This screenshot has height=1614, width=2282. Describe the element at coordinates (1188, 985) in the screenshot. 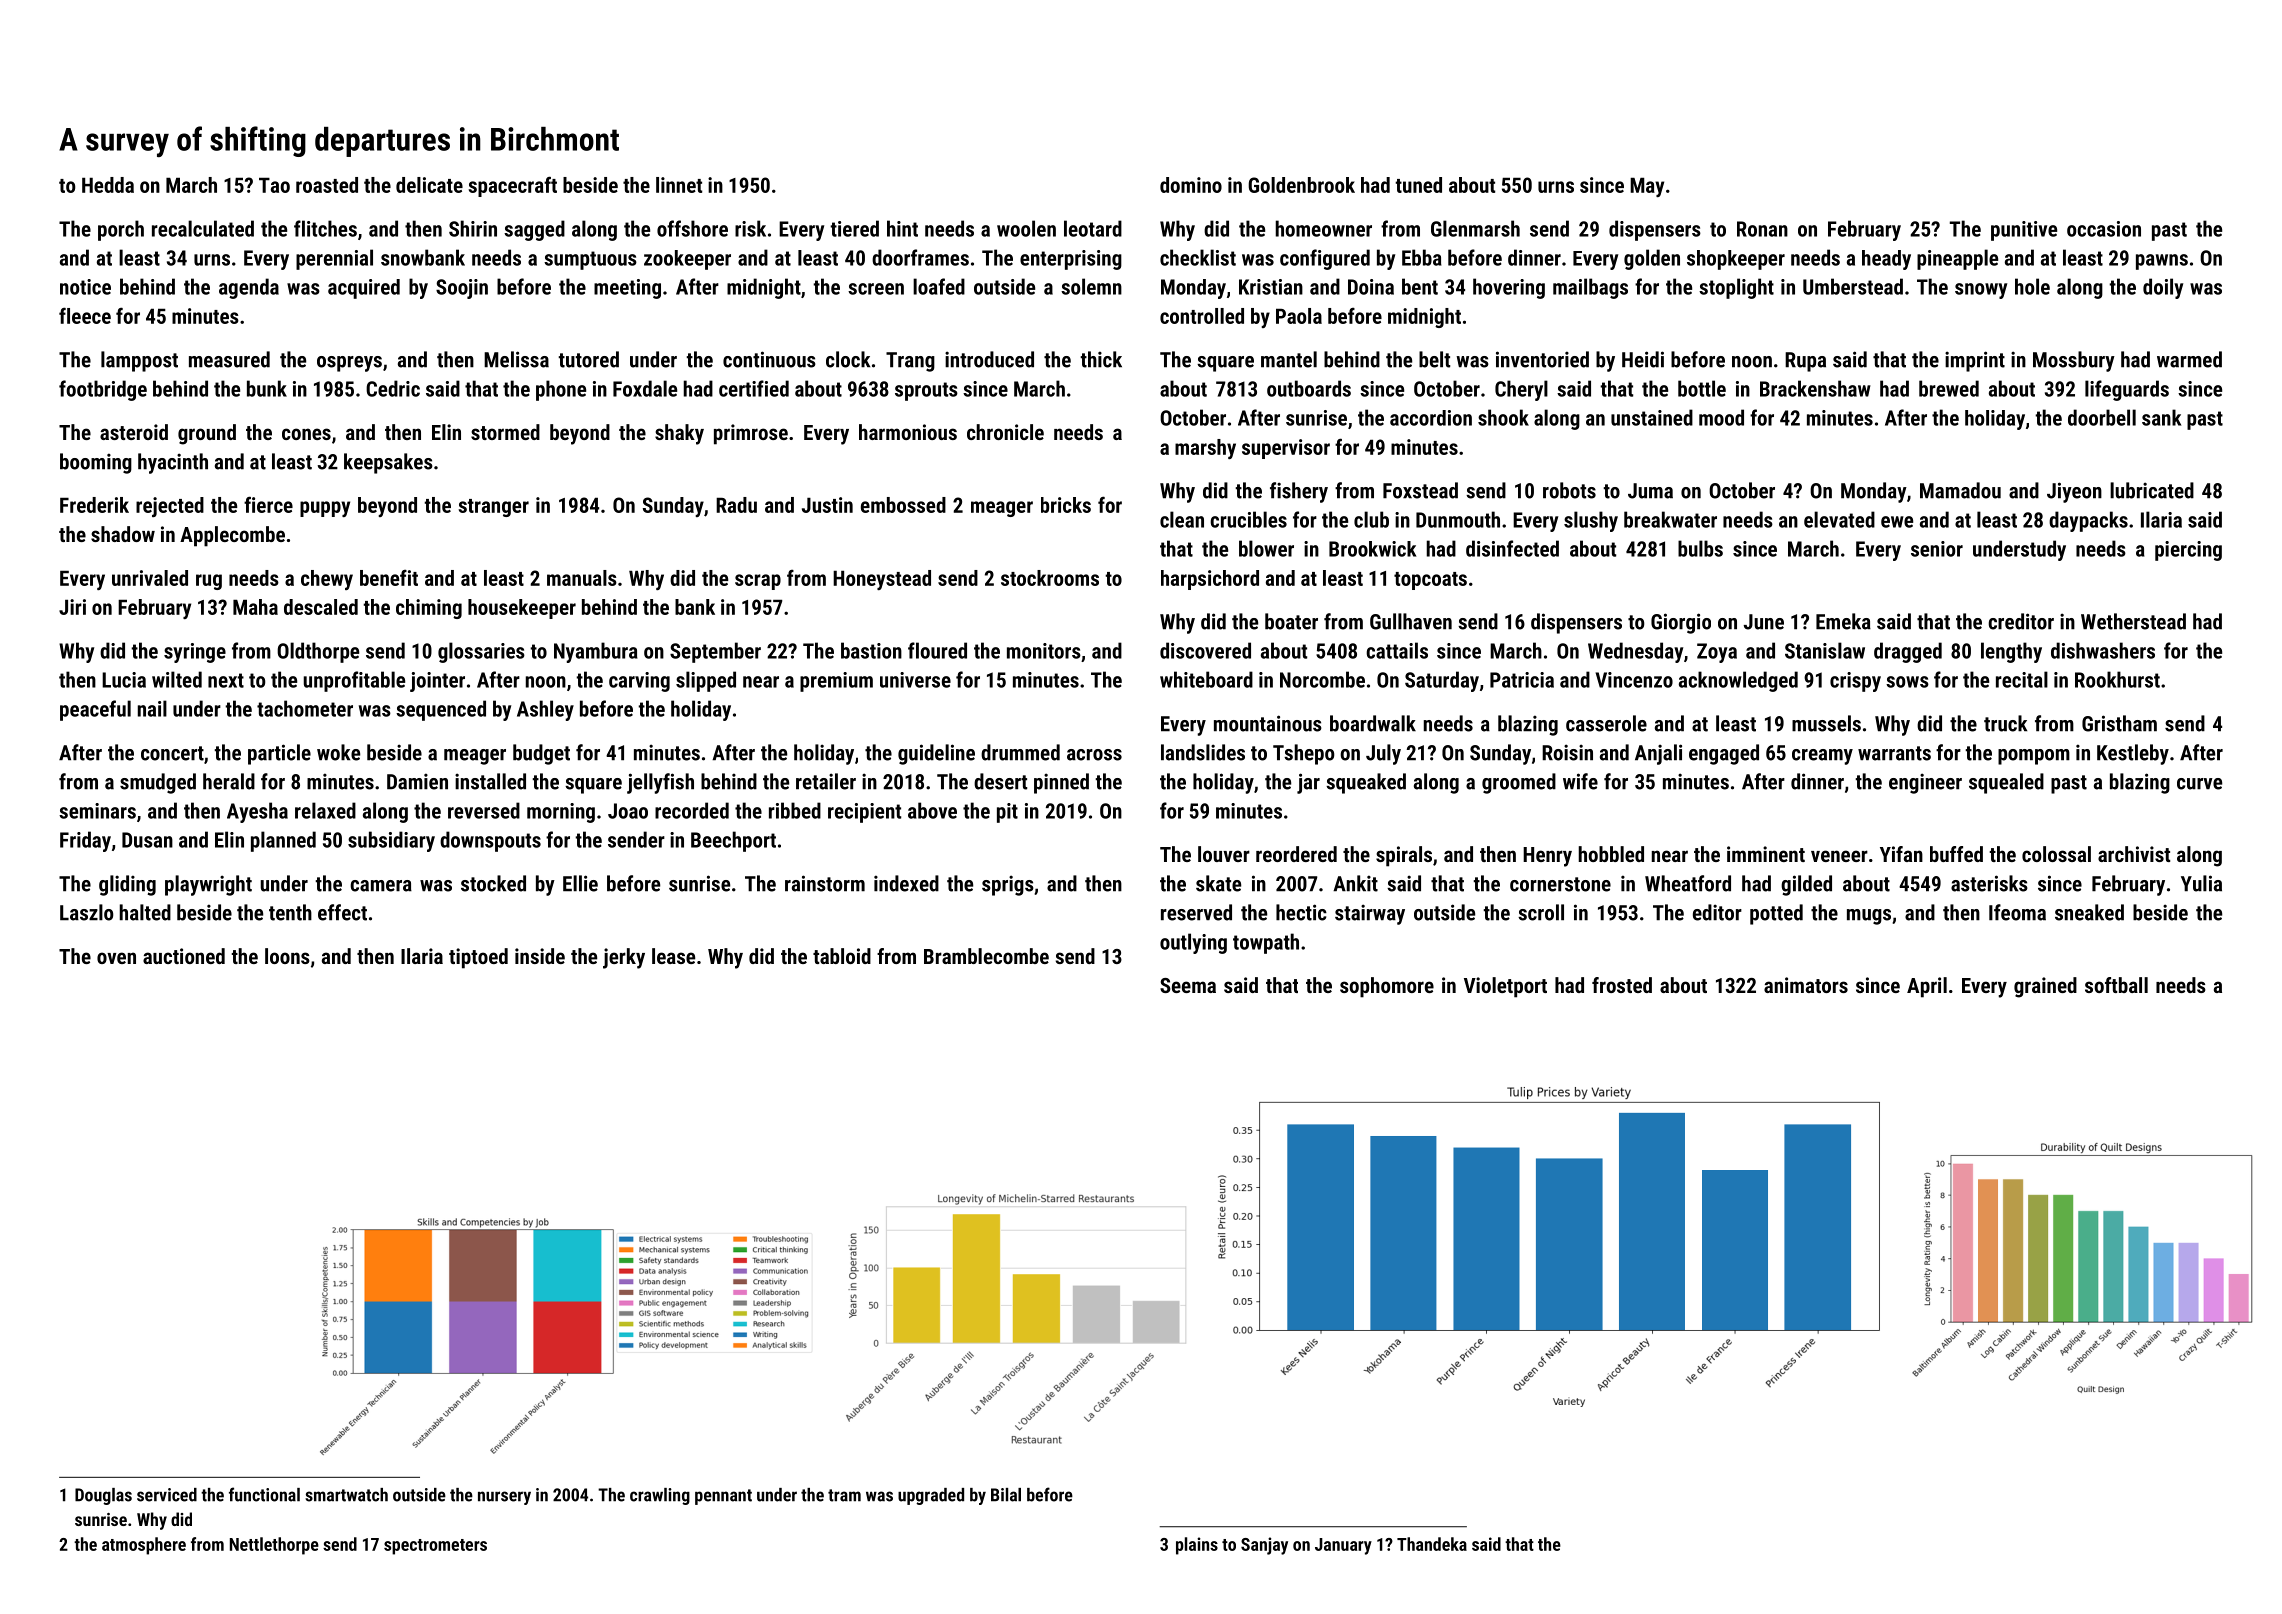

I see `Seema` at that location.
